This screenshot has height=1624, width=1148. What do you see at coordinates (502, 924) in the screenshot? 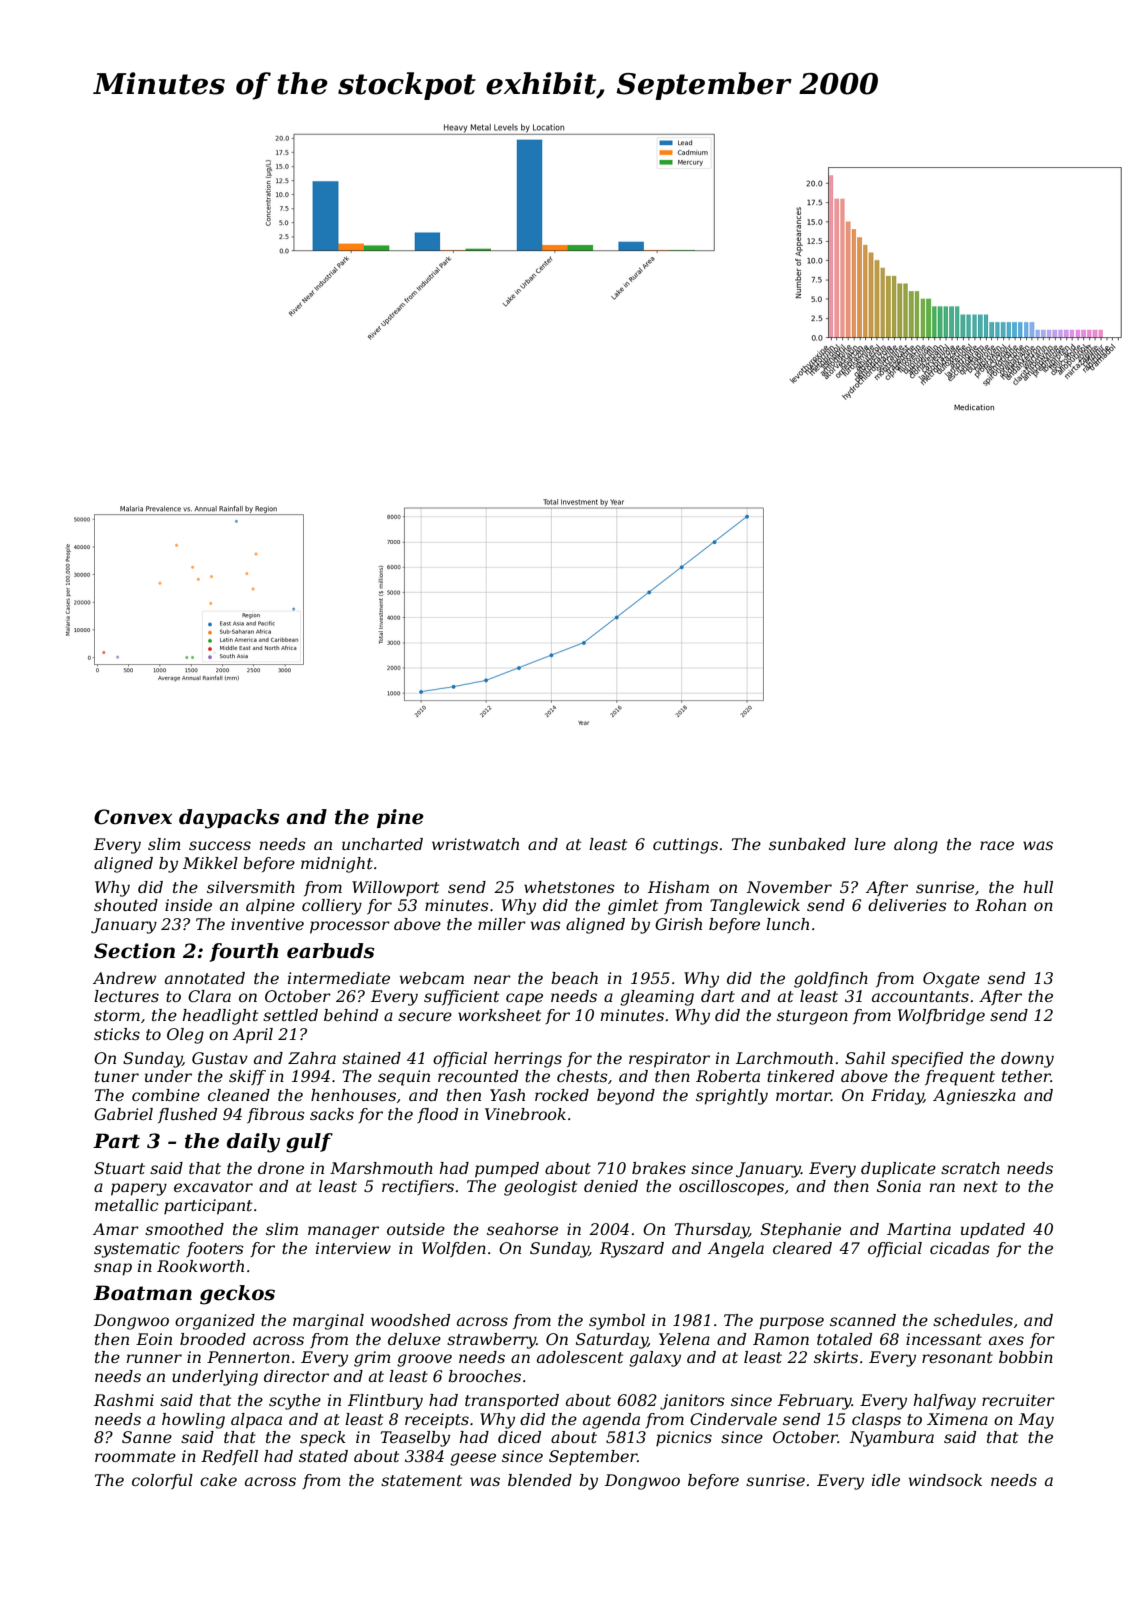
I see `miller` at bounding box center [502, 924].
